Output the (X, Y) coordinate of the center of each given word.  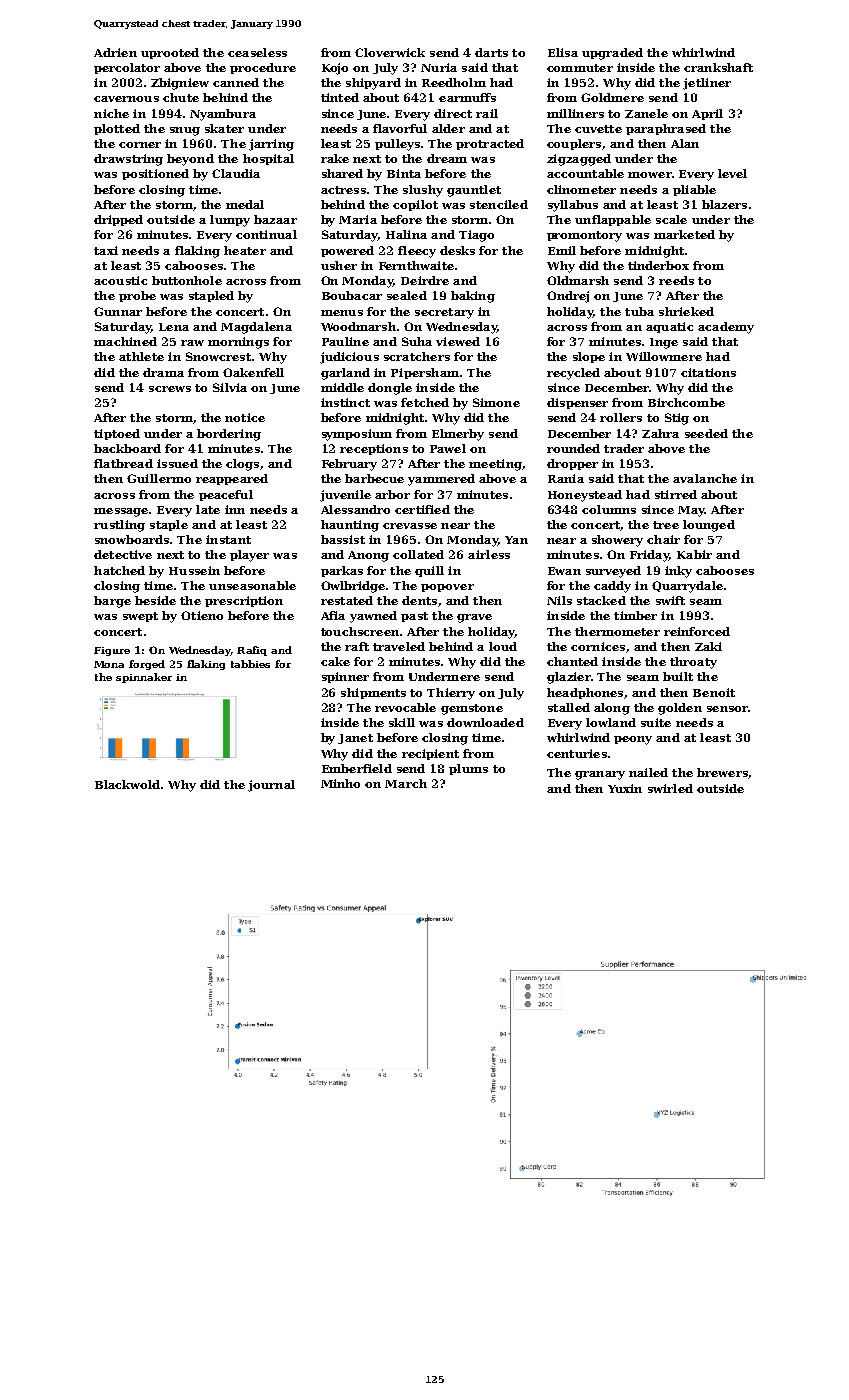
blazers (724, 204)
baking (473, 297)
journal (271, 786)
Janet (355, 739)
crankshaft (718, 67)
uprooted (170, 53)
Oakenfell (253, 372)
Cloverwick (390, 52)
